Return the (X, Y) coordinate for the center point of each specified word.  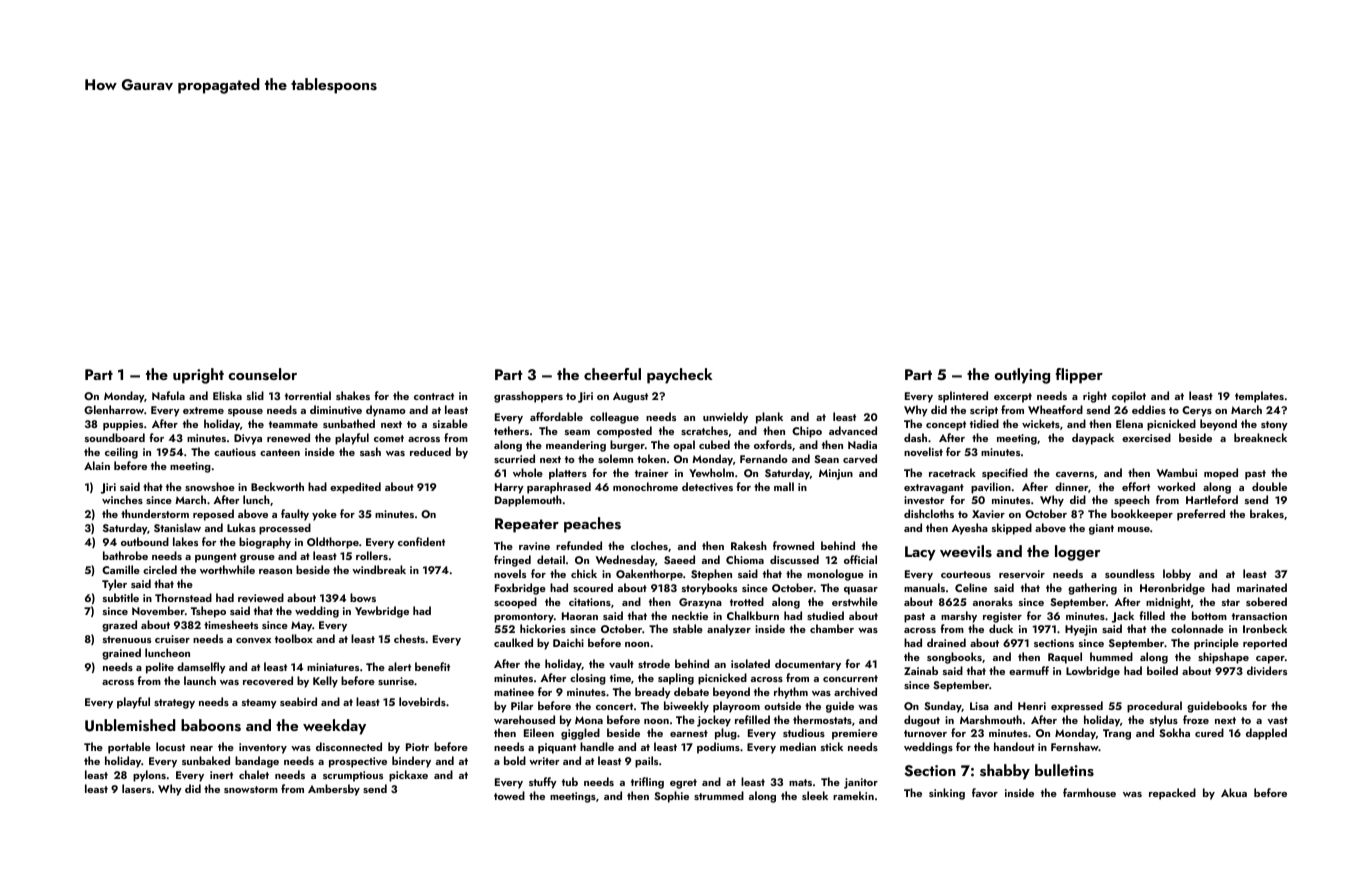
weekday (334, 727)
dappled (1266, 734)
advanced (853, 430)
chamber (832, 628)
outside (782, 705)
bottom (1209, 615)
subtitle (121, 597)
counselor (262, 374)
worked (1176, 486)
